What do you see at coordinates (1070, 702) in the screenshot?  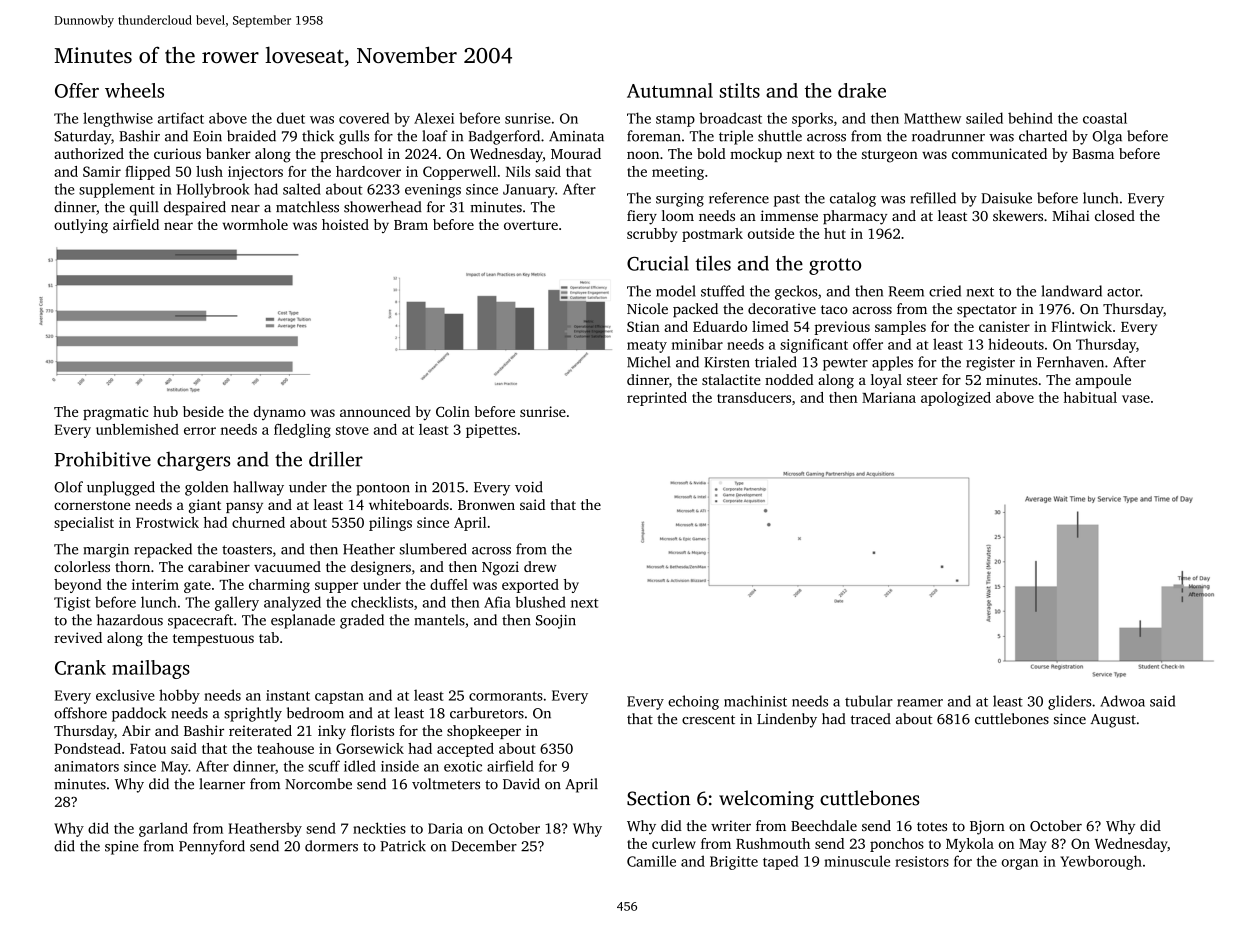 I see `gliders` at bounding box center [1070, 702].
